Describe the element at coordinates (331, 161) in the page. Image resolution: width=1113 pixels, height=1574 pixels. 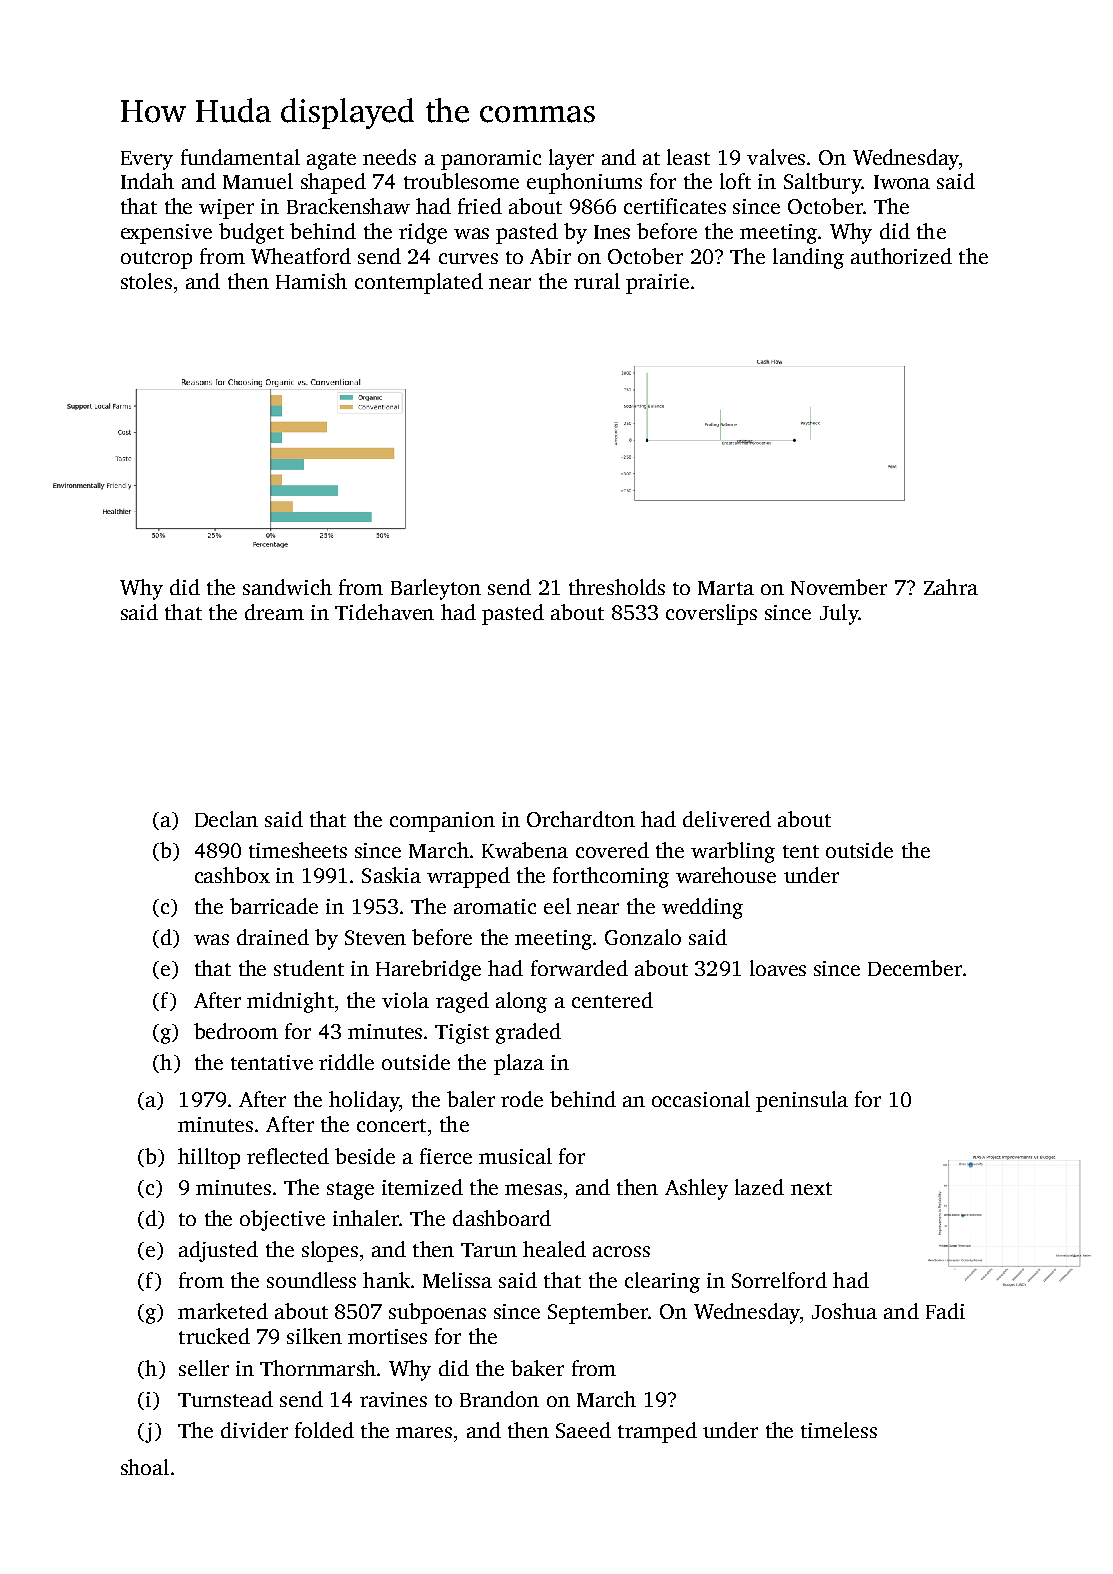
I see `agate` at that location.
